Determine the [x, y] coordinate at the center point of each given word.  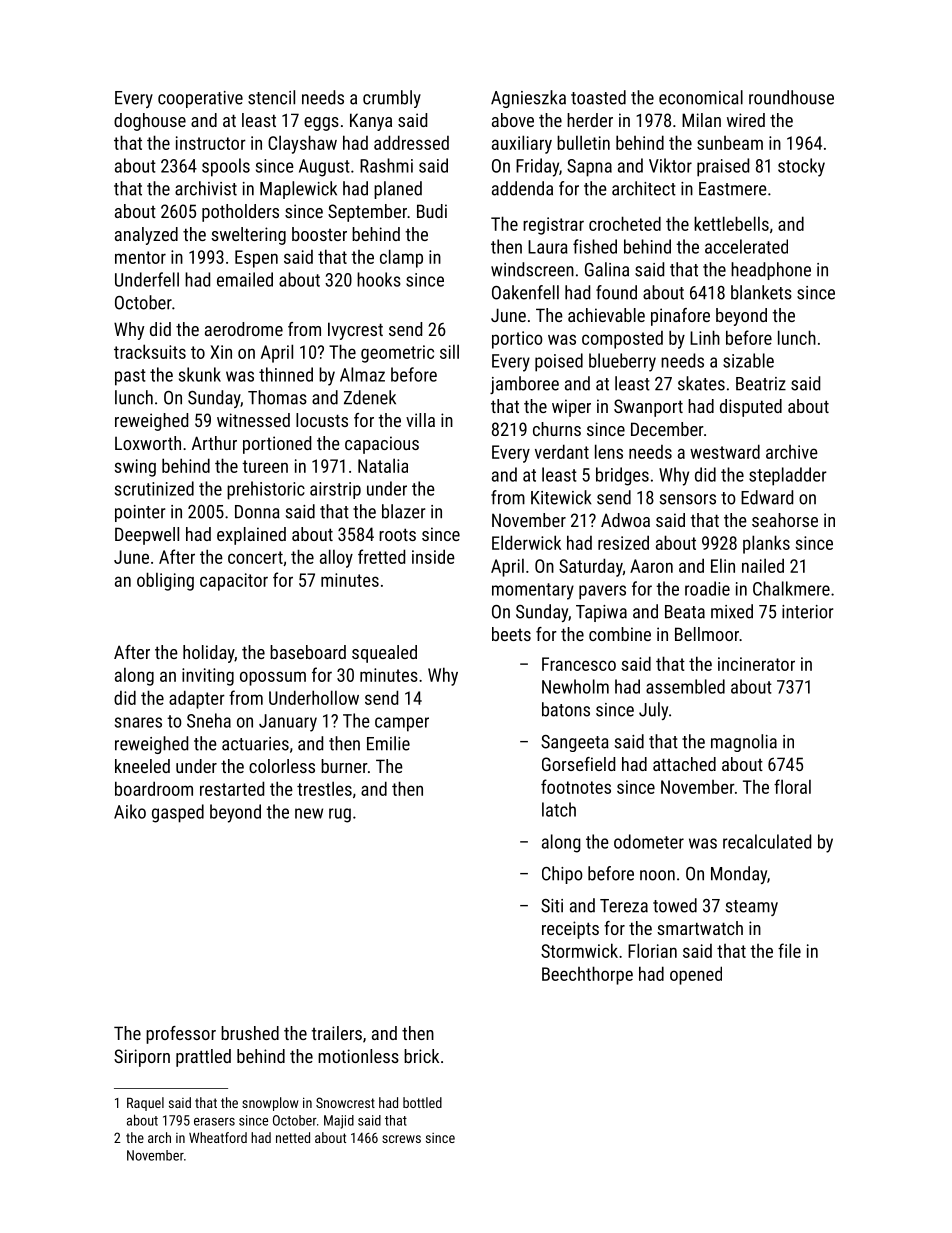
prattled [203, 1058]
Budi [432, 211]
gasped [178, 813]
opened [696, 975]
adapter [197, 699]
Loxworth [148, 443]
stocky [801, 167]
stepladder [788, 476]
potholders [240, 213]
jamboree [524, 385]
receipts [570, 930]
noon [657, 875]
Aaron [651, 566]
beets [511, 634]
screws [401, 1139]
